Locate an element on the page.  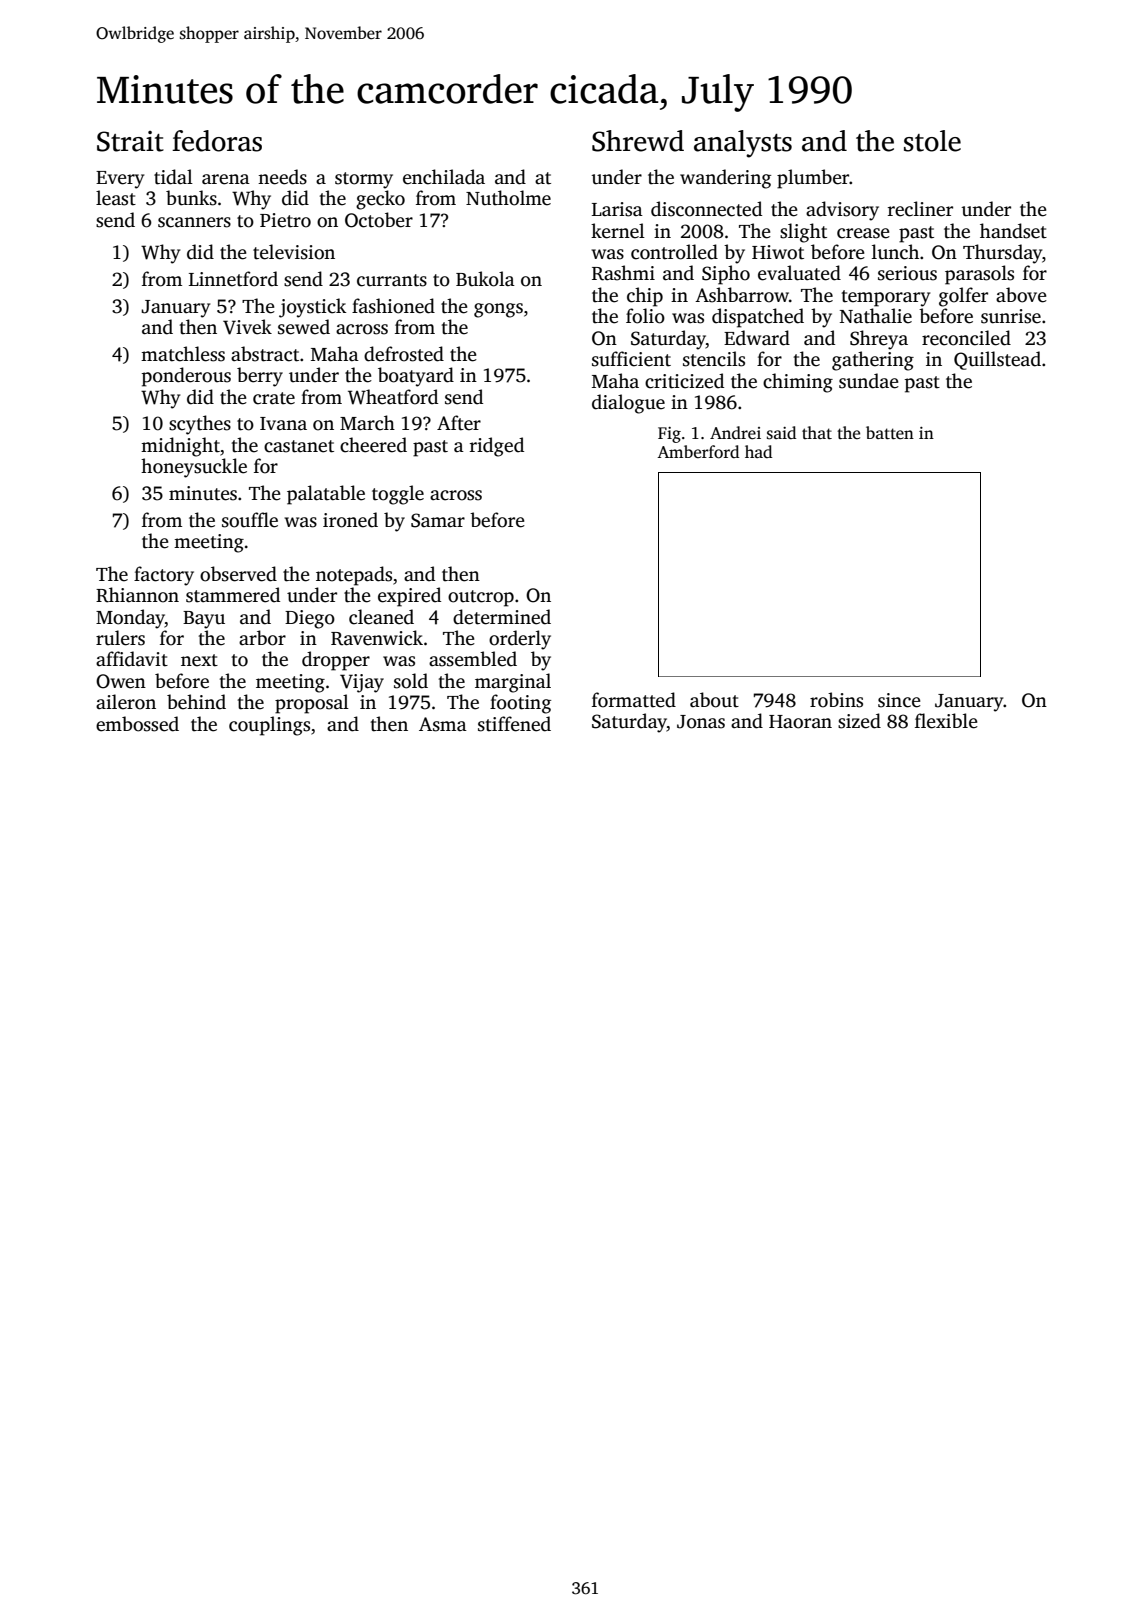
fedoras is located at coordinates (217, 141).
